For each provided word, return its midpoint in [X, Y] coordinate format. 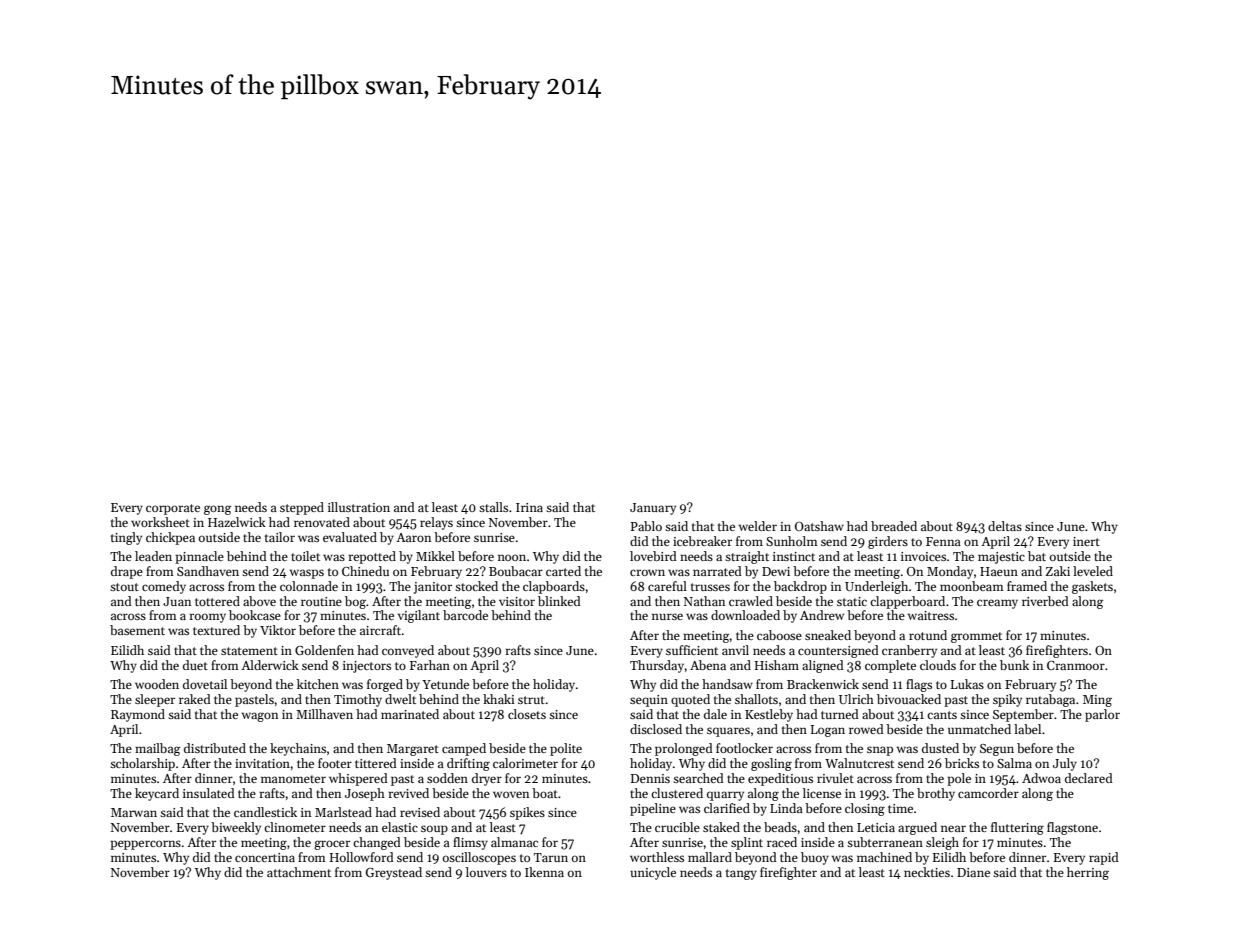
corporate [173, 509]
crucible [677, 827]
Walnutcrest [859, 763]
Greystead [394, 873]
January [653, 509]
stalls [493, 507]
